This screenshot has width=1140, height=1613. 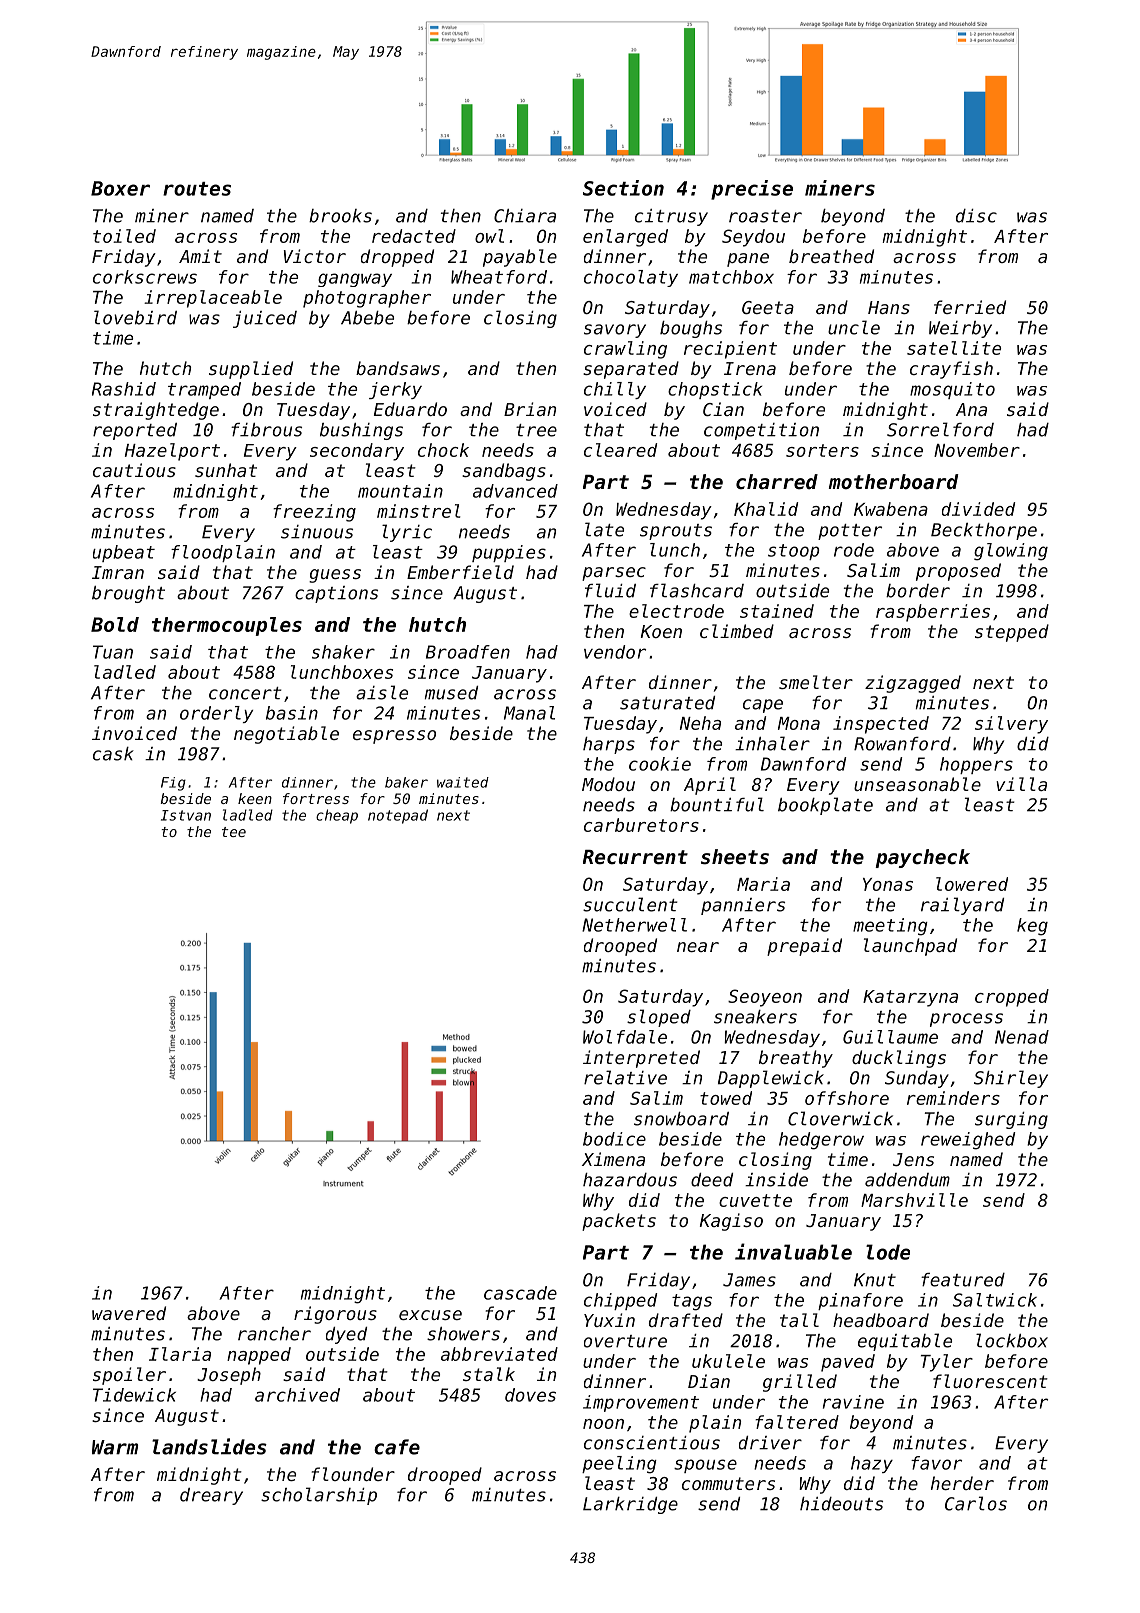 What do you see at coordinates (615, 652) in the screenshot?
I see `vendor` at bounding box center [615, 652].
